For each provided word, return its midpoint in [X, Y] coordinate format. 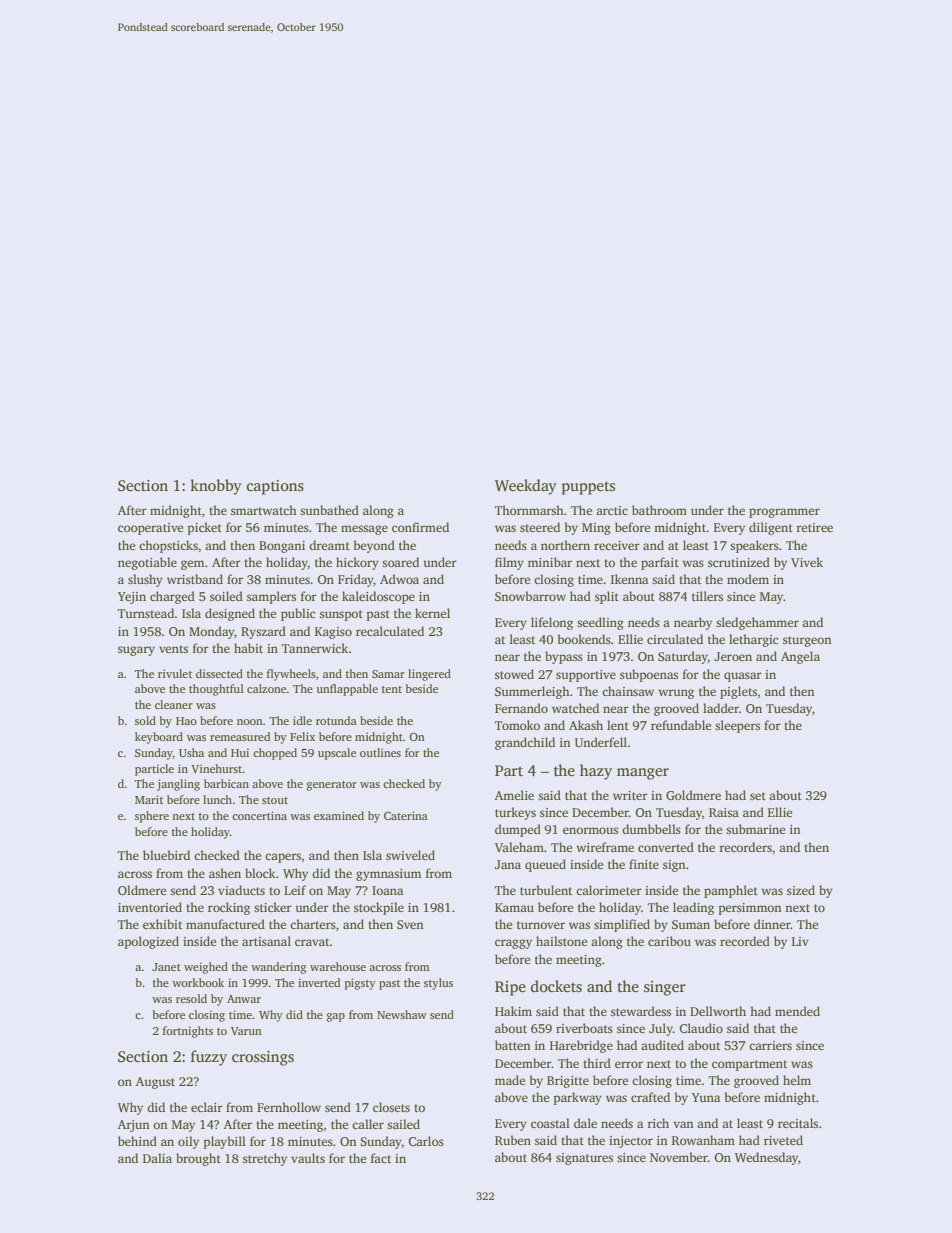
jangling [178, 785]
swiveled [410, 855]
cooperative [150, 529]
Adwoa [399, 579]
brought [198, 1159]
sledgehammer [757, 623]
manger [643, 774]
